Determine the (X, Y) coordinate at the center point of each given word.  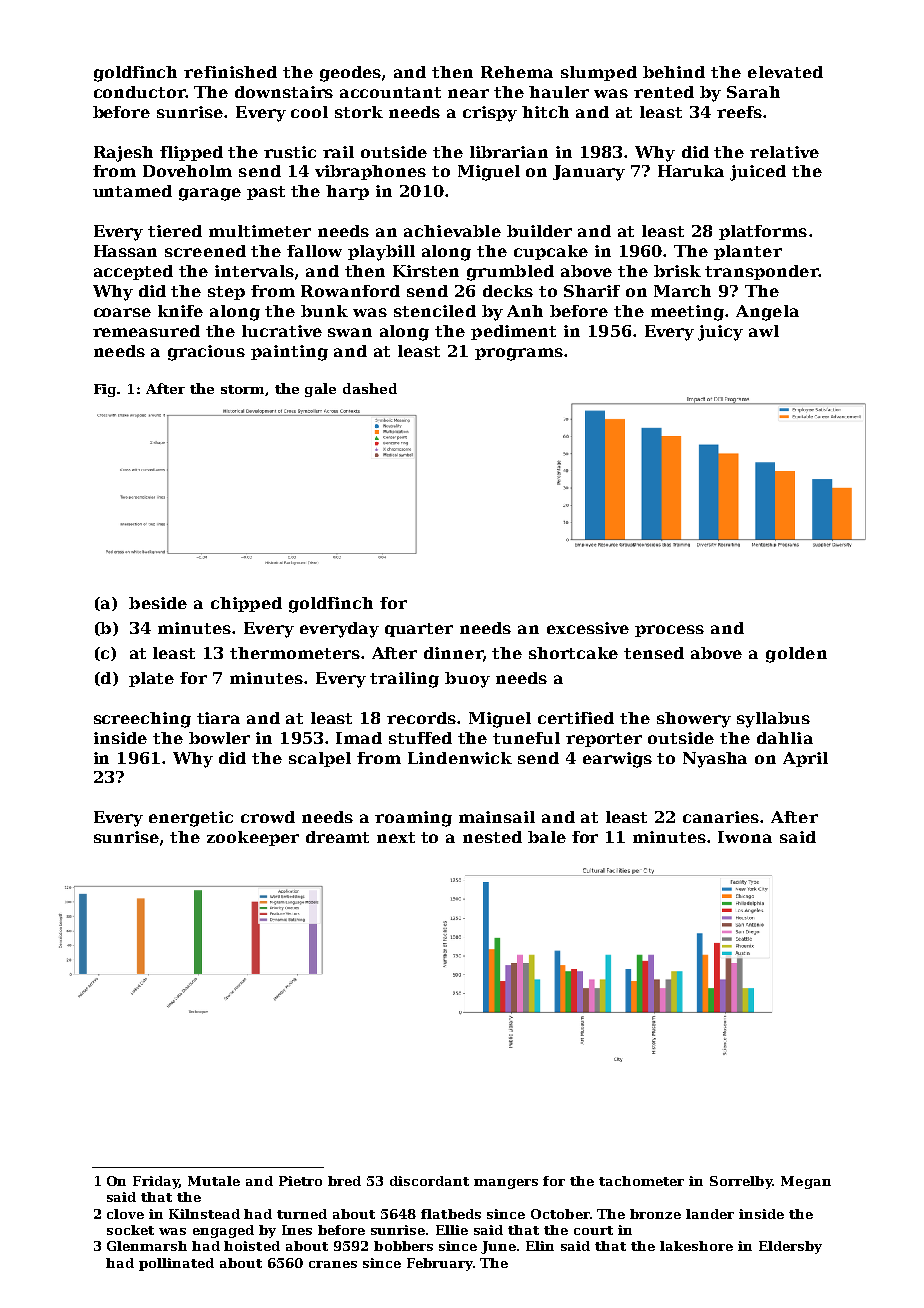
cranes (333, 1264)
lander (710, 1214)
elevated (785, 72)
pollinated (176, 1264)
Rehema (517, 72)
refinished (230, 72)
